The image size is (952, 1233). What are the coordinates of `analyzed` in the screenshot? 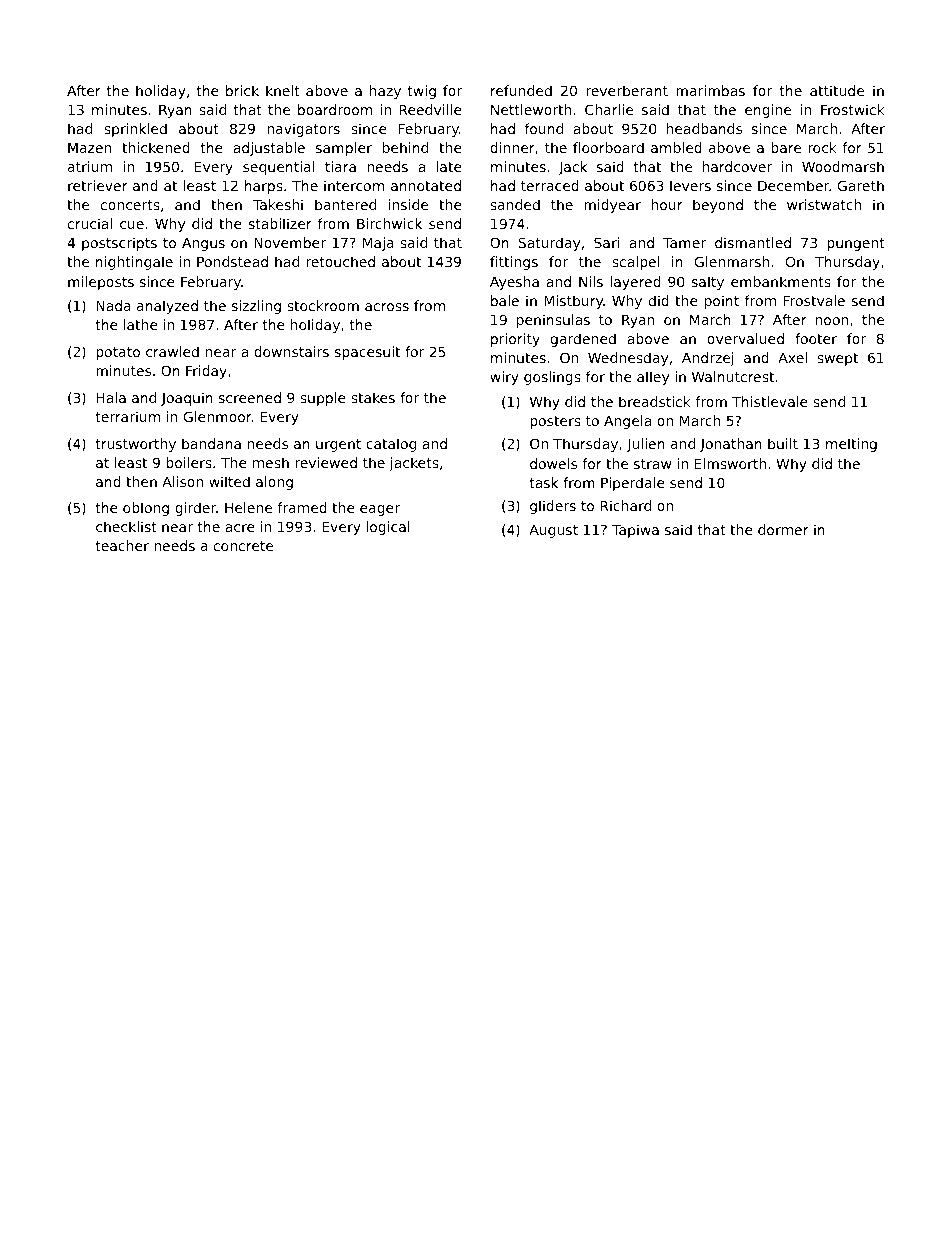 It's located at (167, 307).
